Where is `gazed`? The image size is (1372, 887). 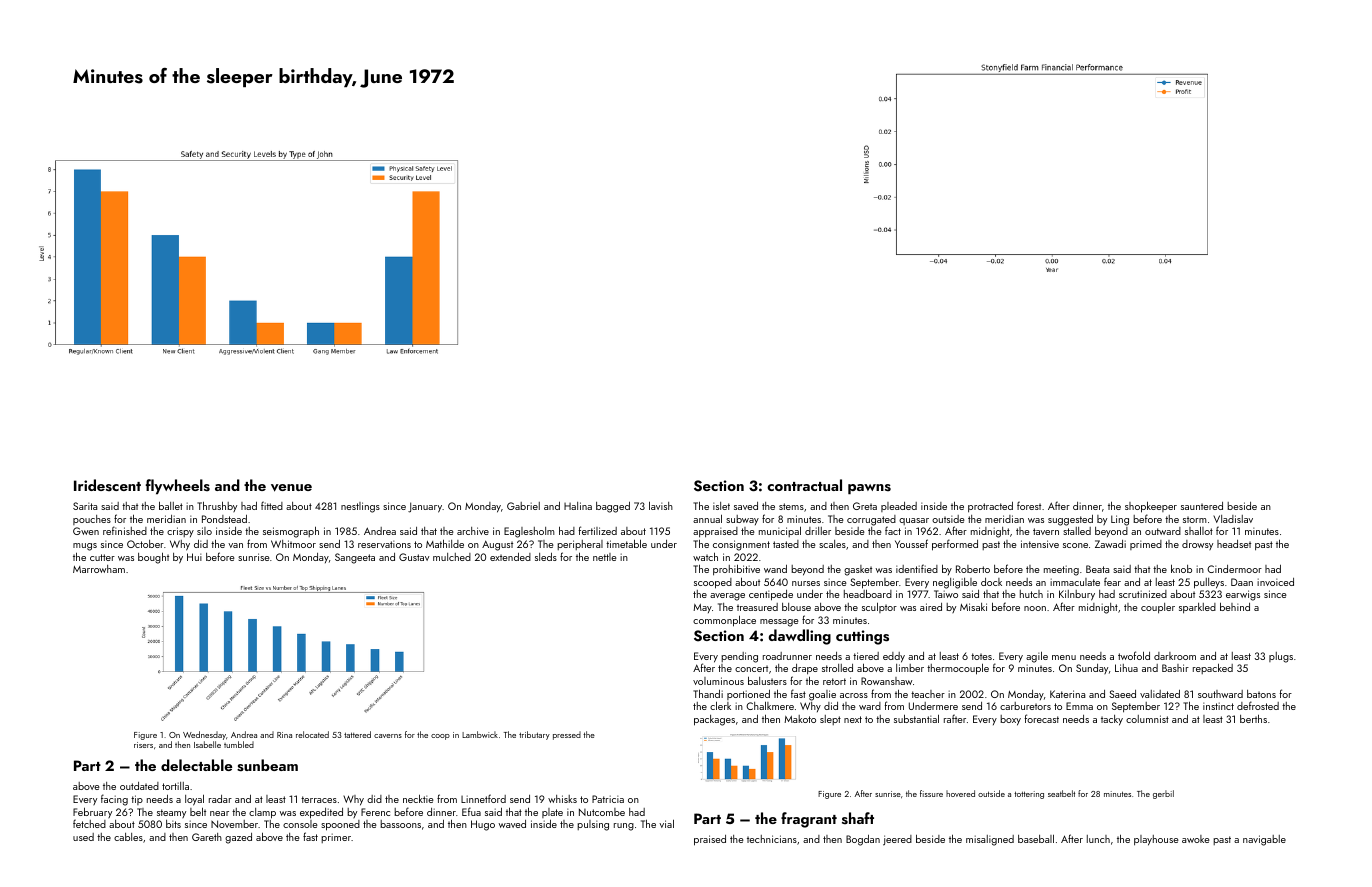 gazed is located at coordinates (238, 838).
